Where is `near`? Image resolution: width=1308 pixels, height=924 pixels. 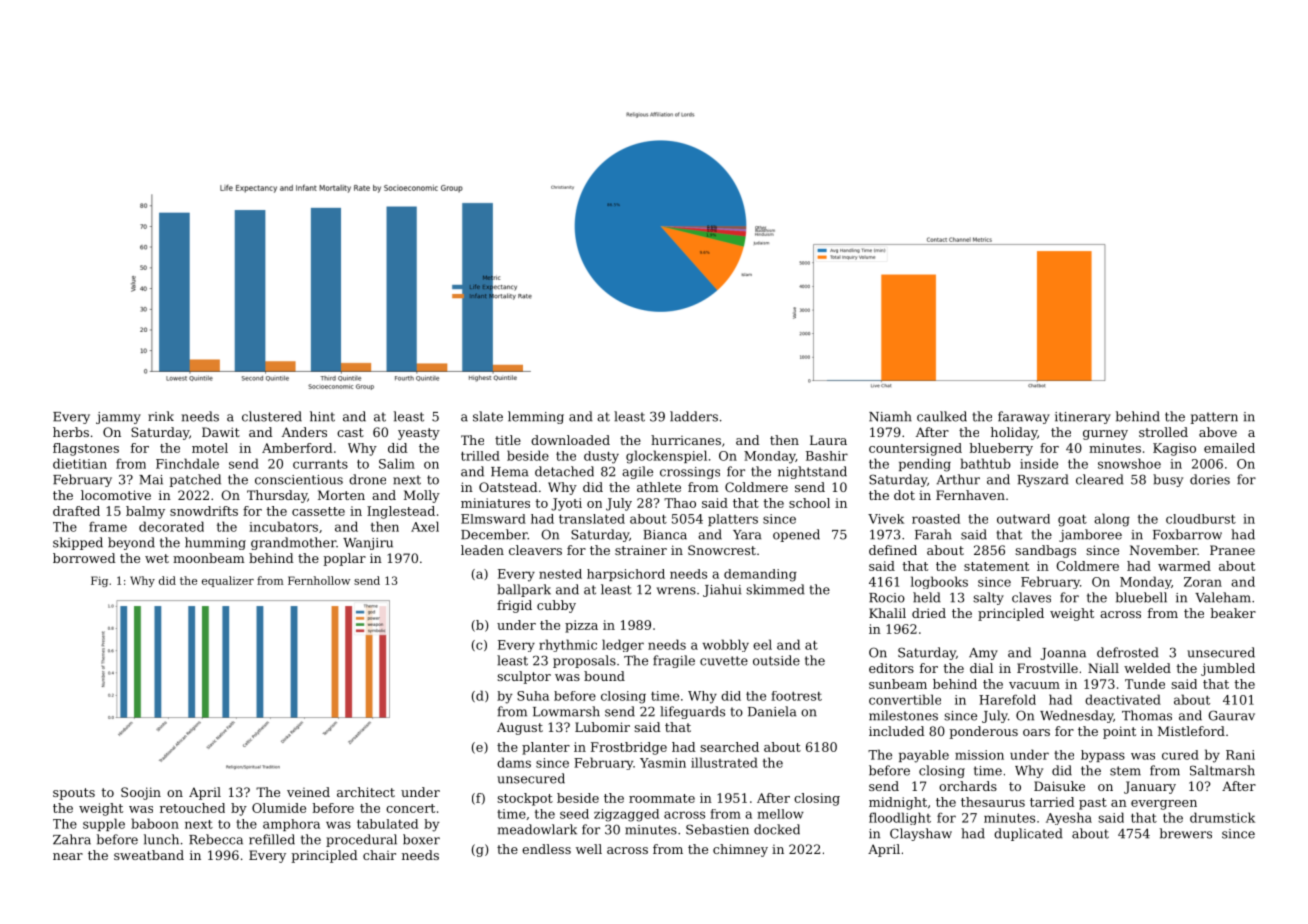 near is located at coordinates (68, 856).
